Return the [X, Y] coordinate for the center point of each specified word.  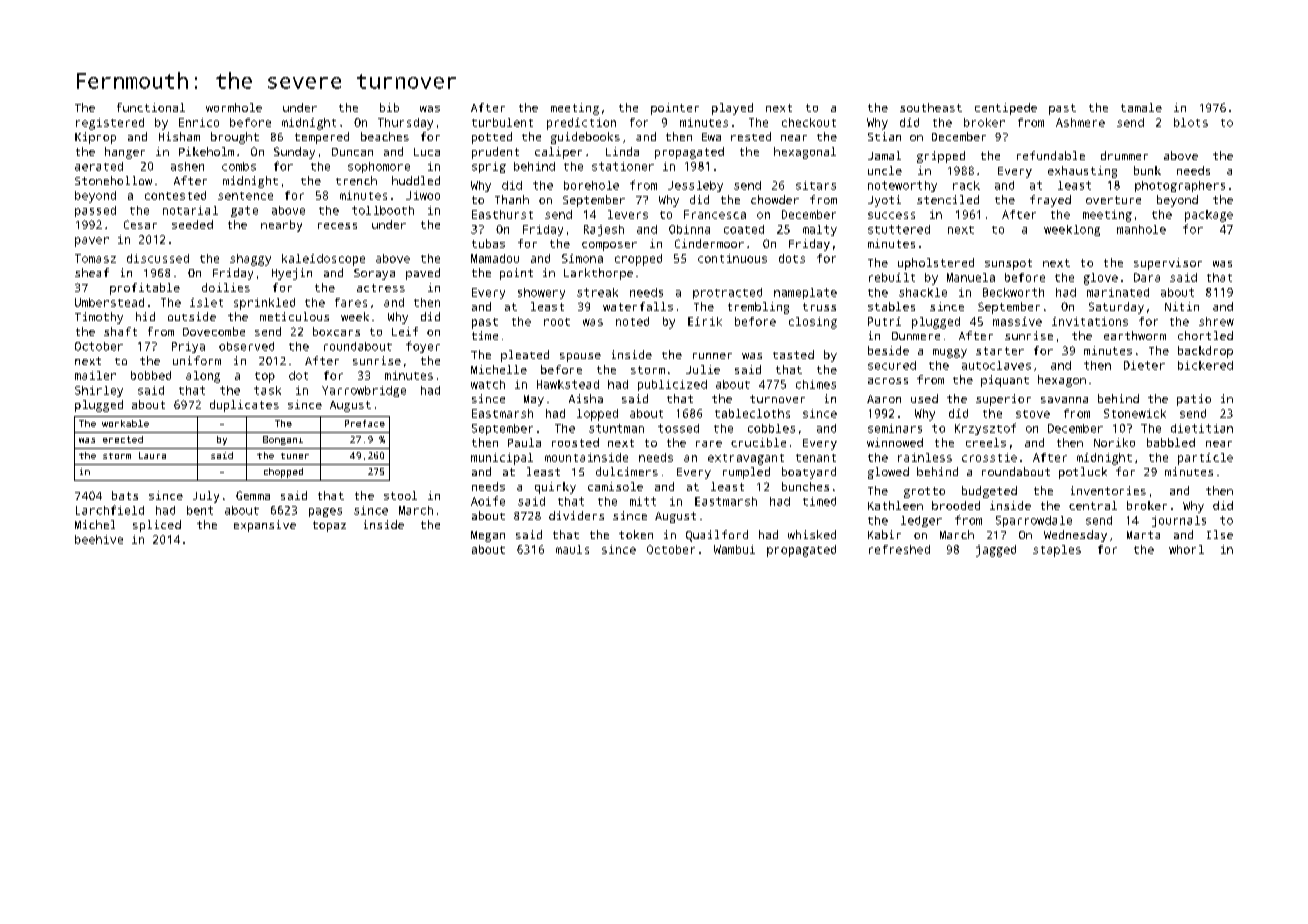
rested [751, 136]
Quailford [717, 536]
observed [246, 346]
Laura [152, 455]
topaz [329, 526]
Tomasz [95, 258]
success [891, 215]
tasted [793, 354]
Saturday [1116, 308]
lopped [597, 415]
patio [1194, 400]
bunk [1147, 170]
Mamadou [495, 258]
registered [110, 124]
